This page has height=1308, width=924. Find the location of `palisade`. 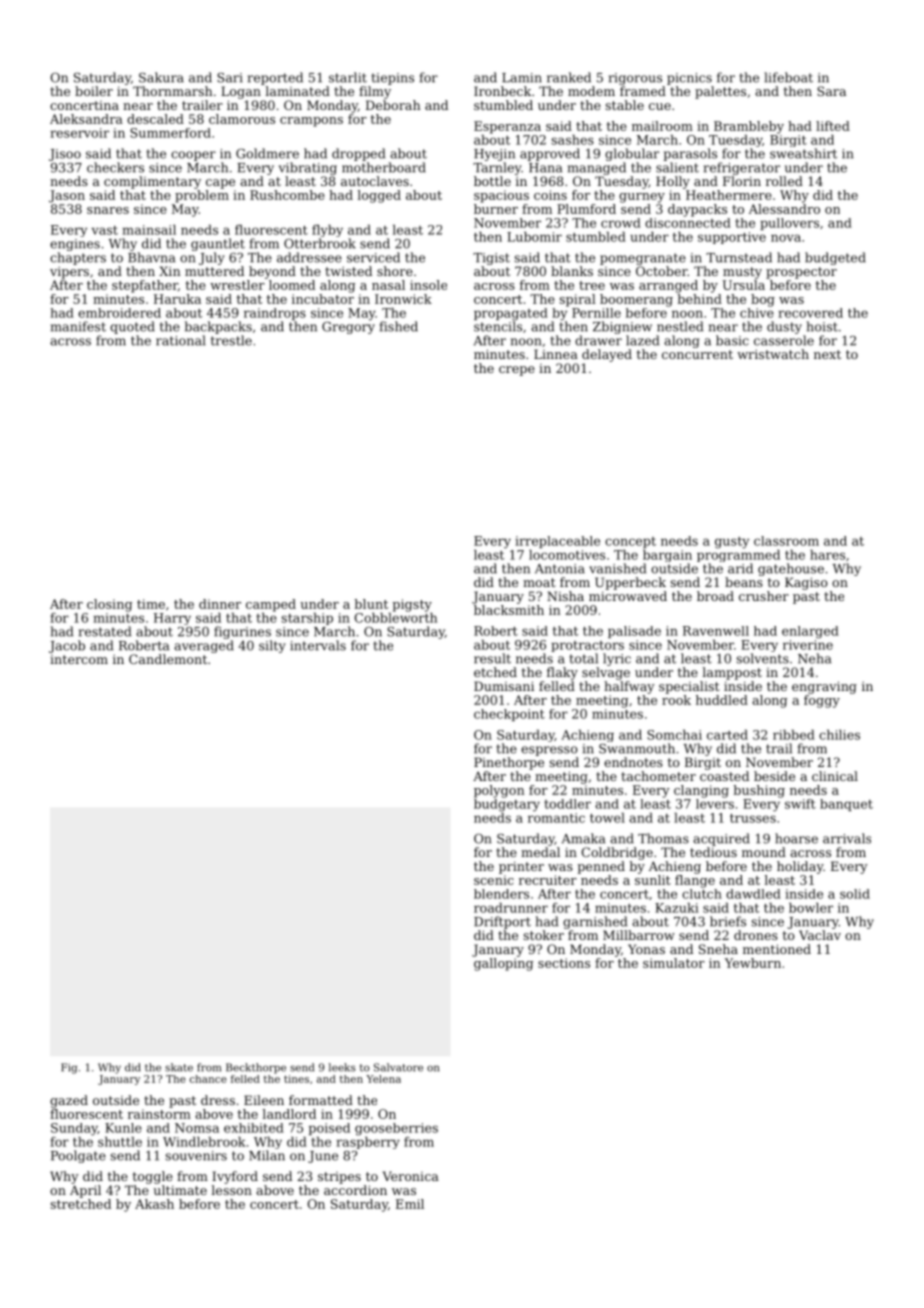

palisade is located at coordinates (634, 632).
